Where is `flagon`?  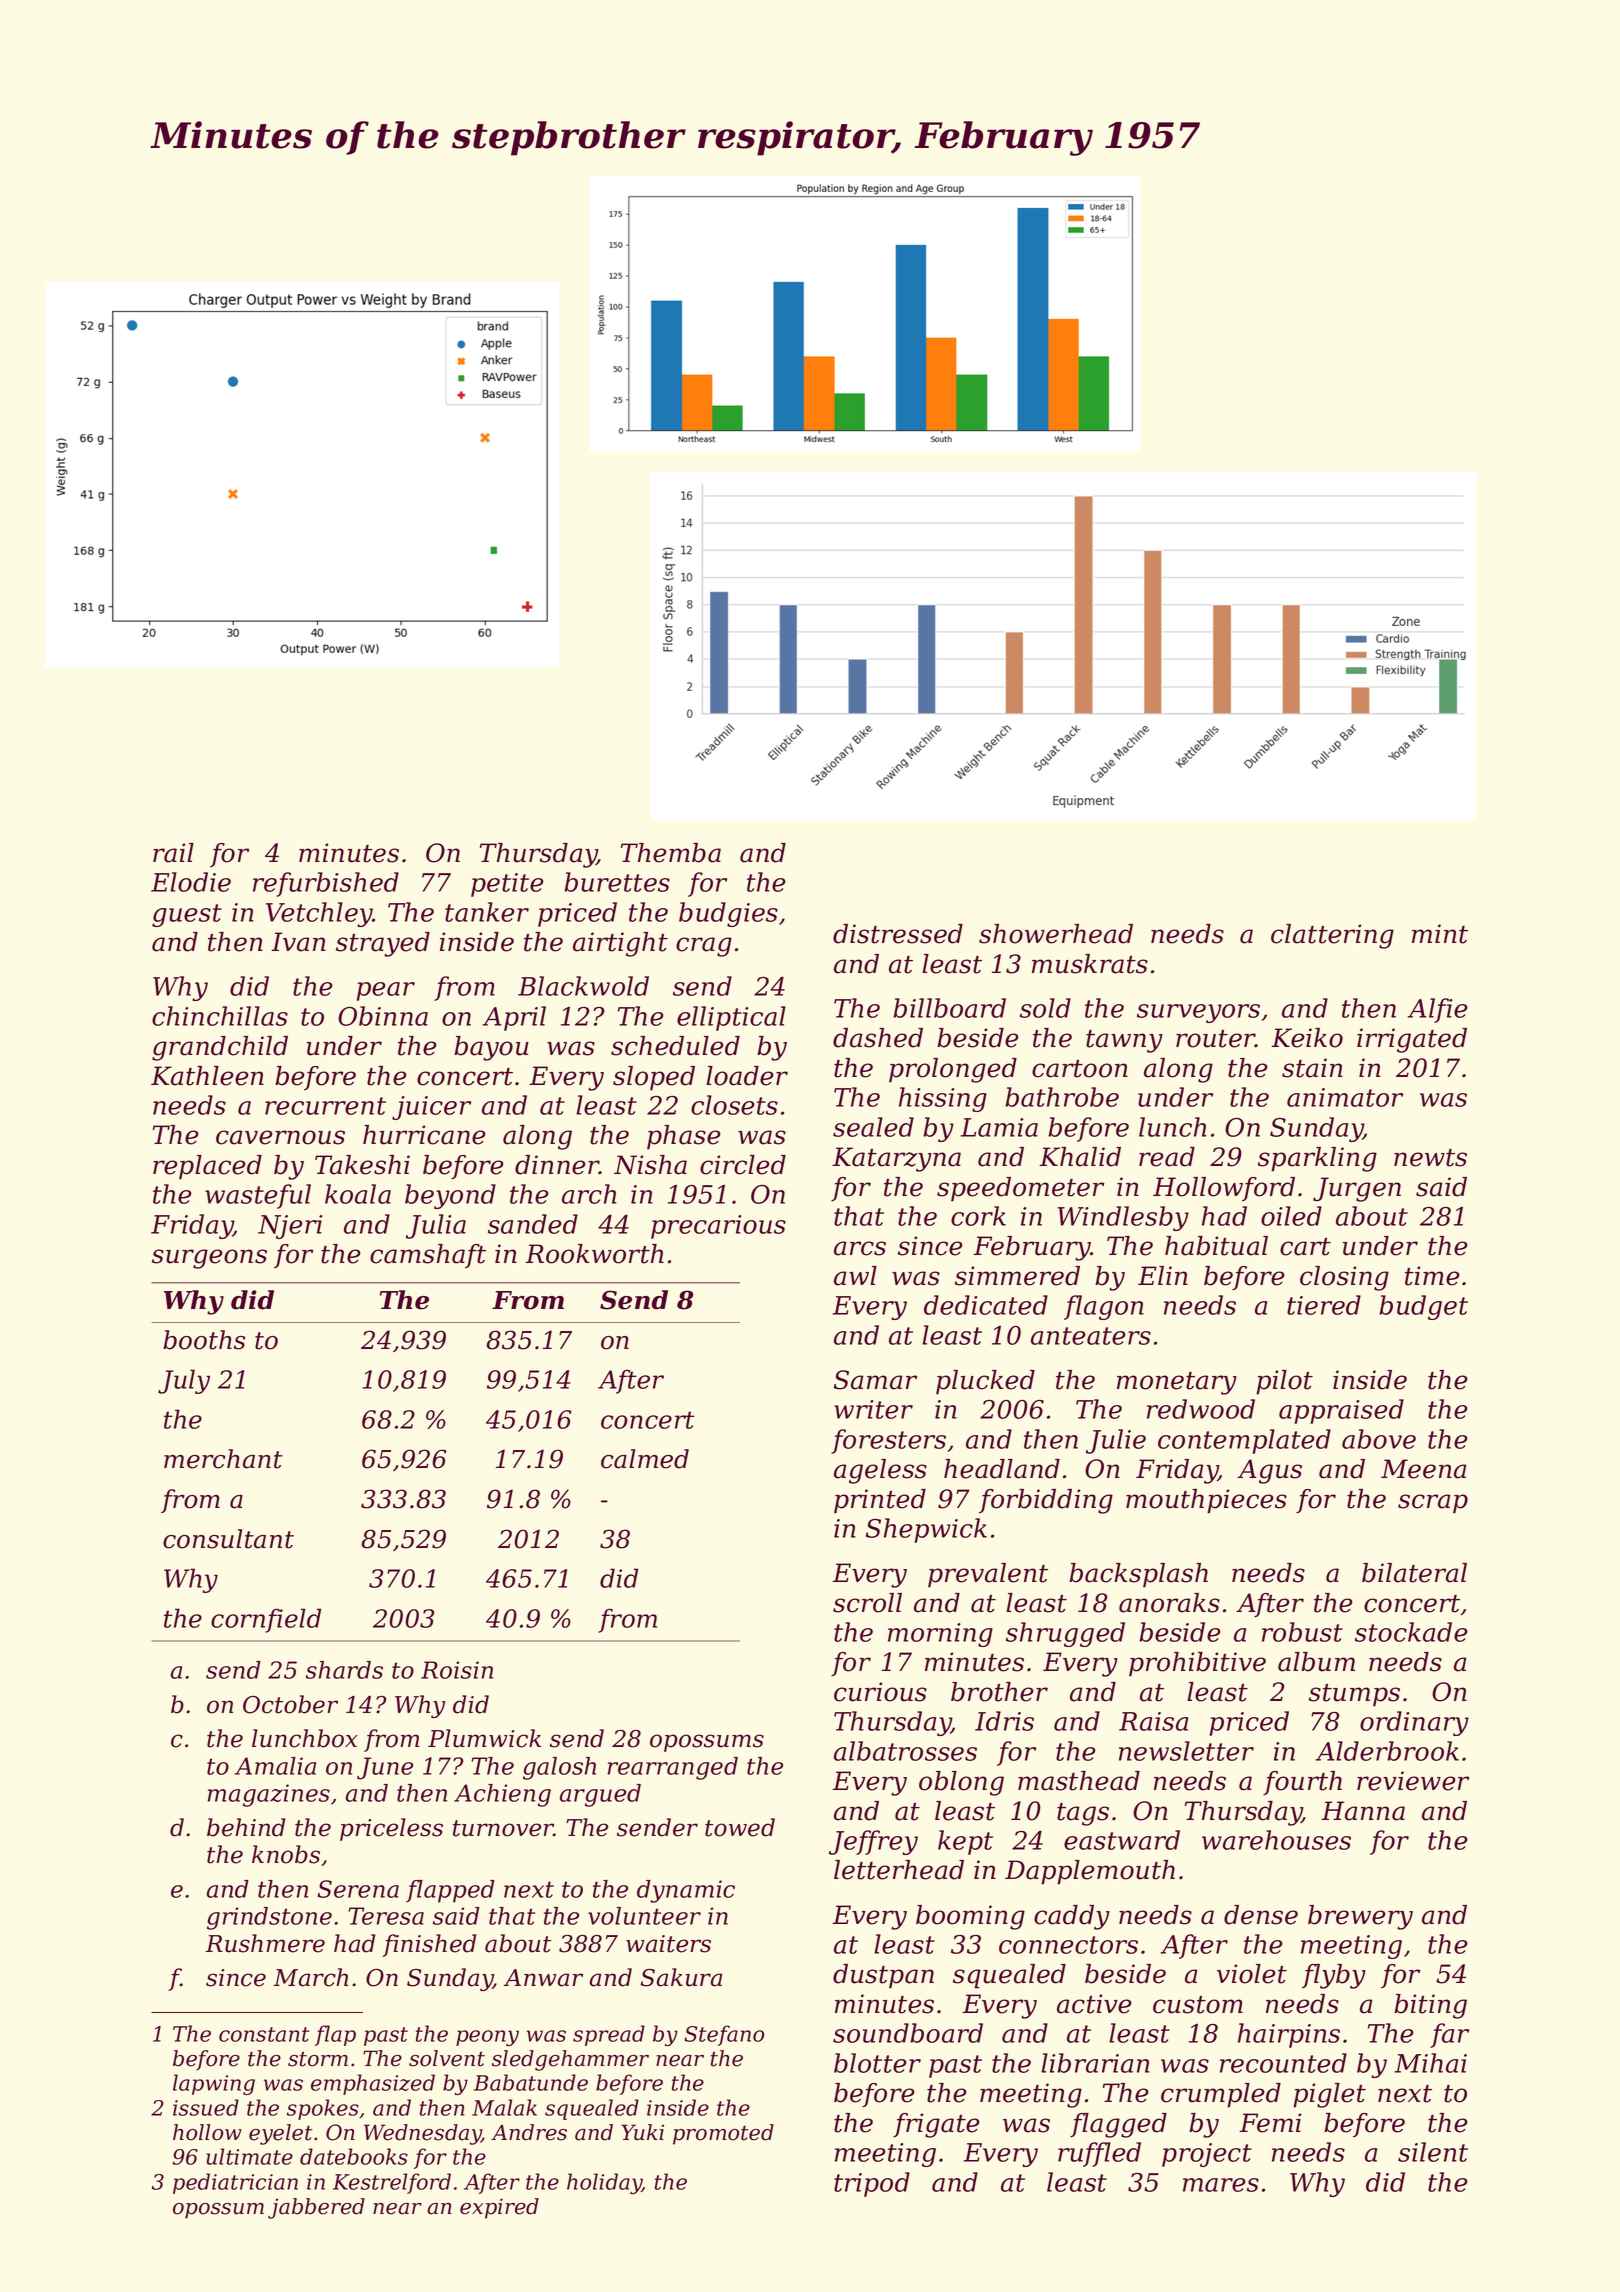
flagon is located at coordinates (1104, 1307).
